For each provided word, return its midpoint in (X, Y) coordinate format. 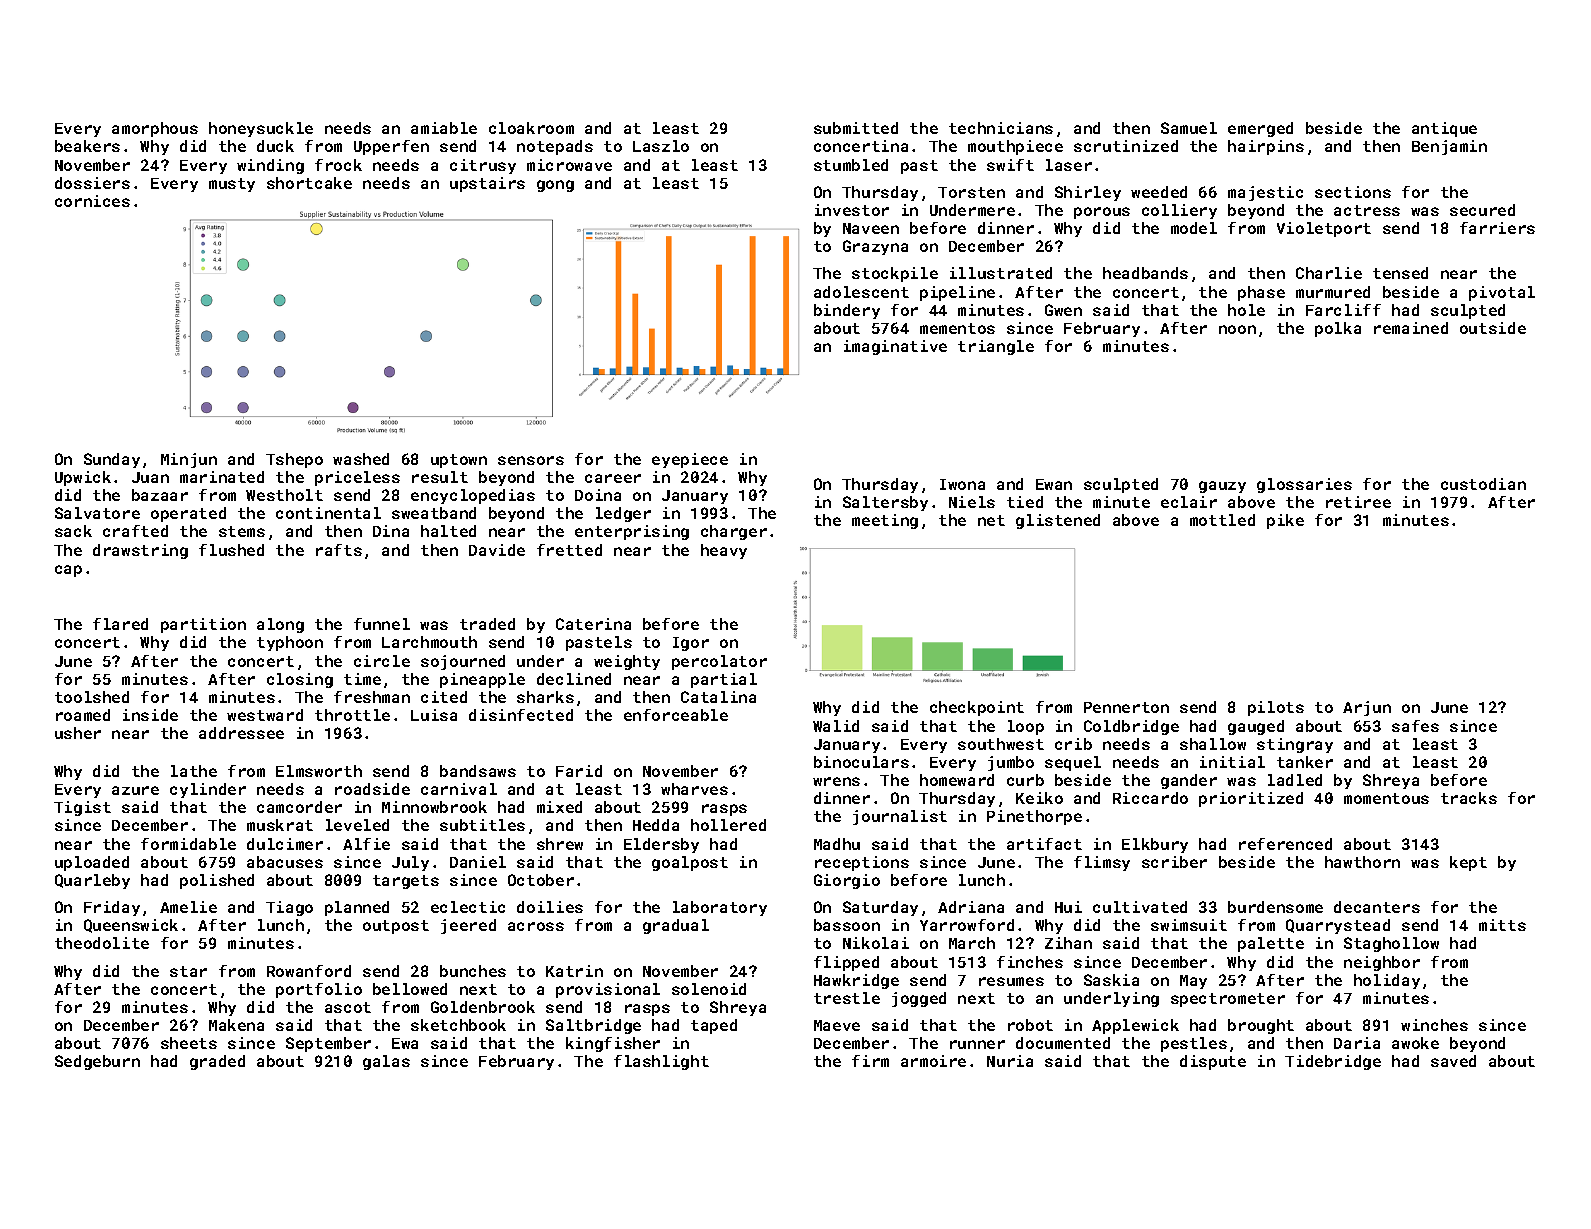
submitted (856, 128)
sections (1353, 192)
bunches (473, 971)
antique (1444, 129)
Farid (579, 771)
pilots (1276, 708)
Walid (836, 726)
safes (1415, 726)
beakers (87, 146)
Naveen (871, 228)
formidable (188, 844)
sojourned (463, 662)
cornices (92, 201)
